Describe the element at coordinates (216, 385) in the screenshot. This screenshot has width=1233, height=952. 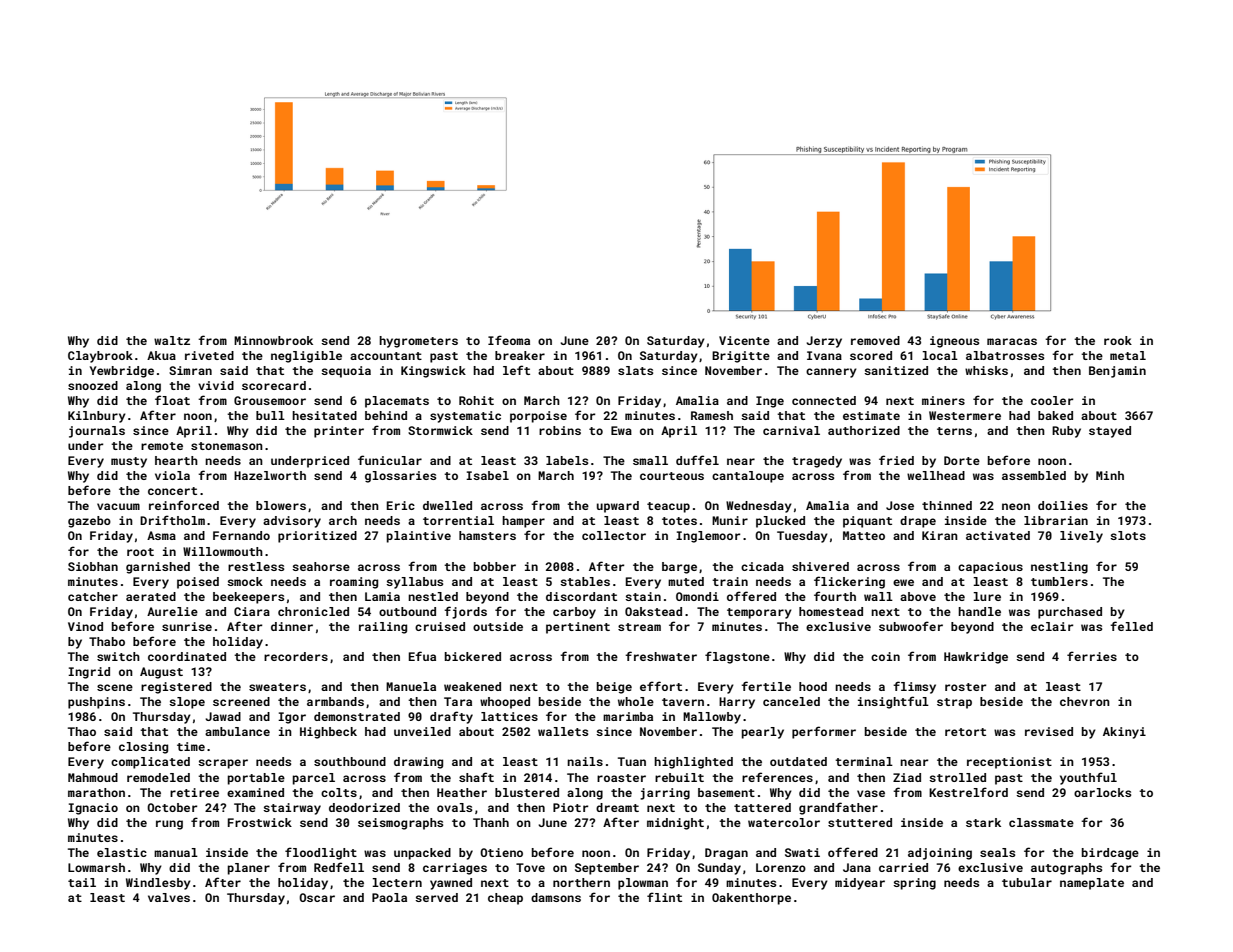
I see `vivid` at that location.
